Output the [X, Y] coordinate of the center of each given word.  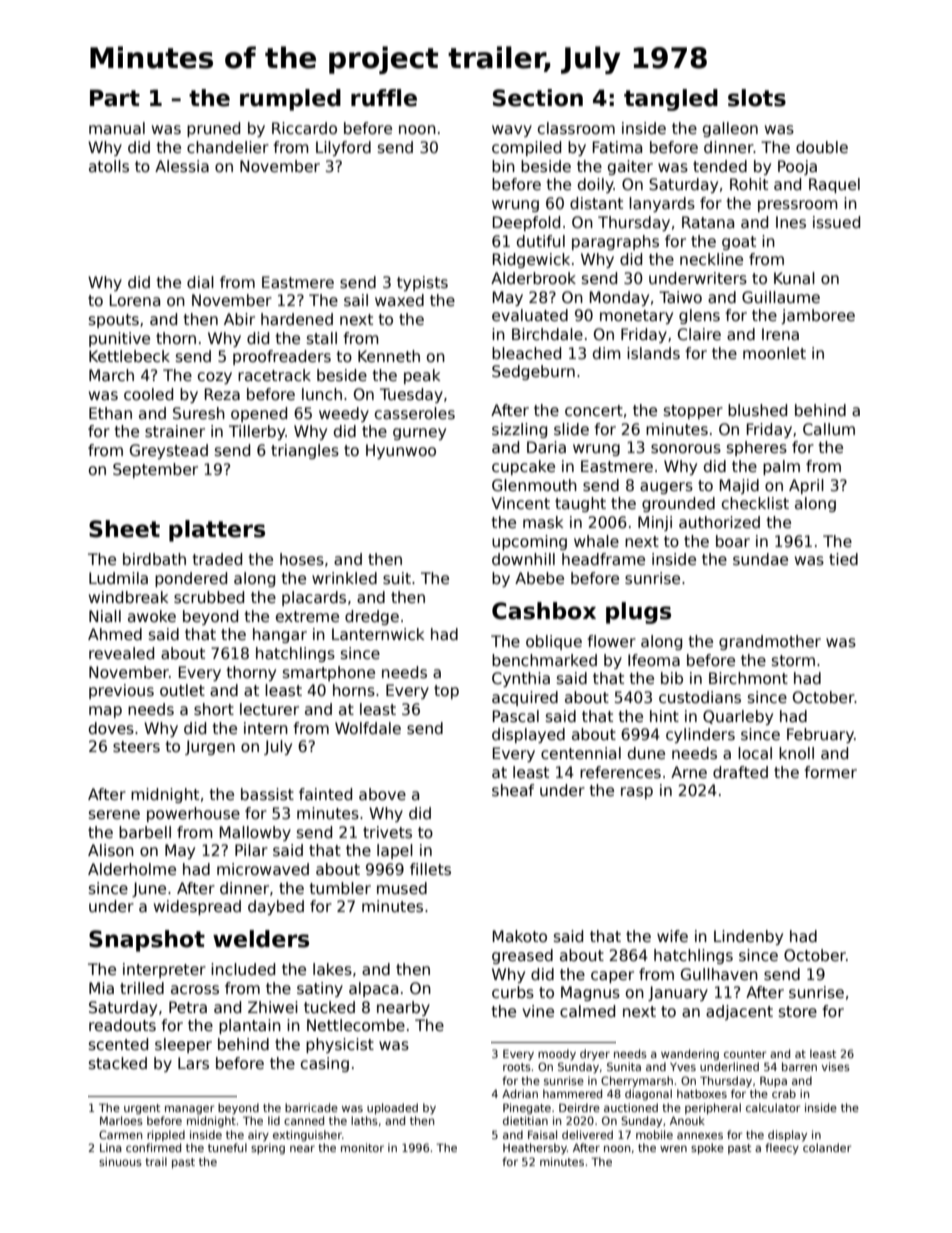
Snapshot [147, 941]
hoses [302, 559]
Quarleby [738, 717]
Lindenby [748, 937]
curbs [513, 992]
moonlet [774, 353]
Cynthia [521, 679]
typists [422, 283]
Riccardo [304, 128]
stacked [118, 1063]
